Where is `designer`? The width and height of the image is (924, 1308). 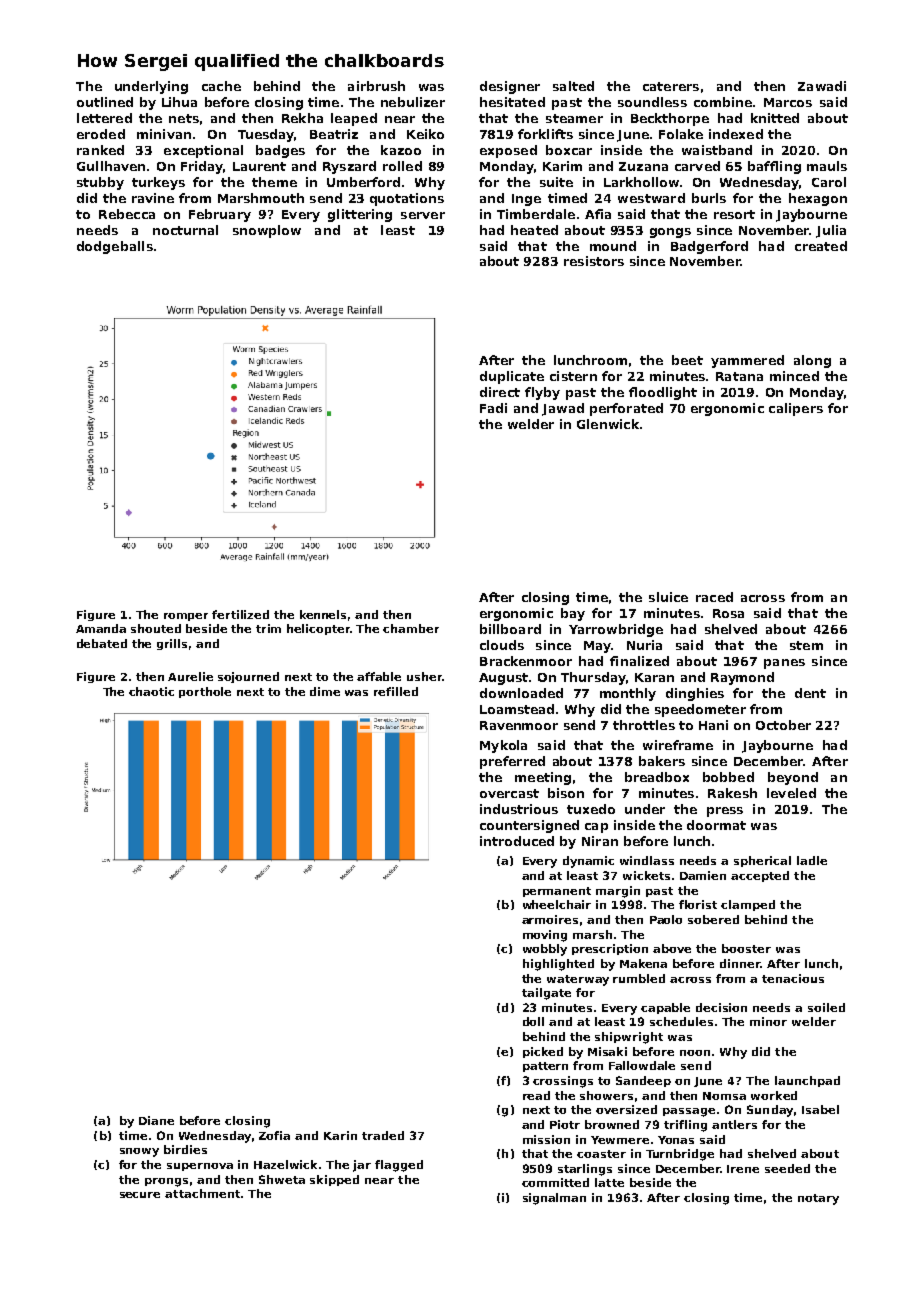 designer is located at coordinates (510, 87).
